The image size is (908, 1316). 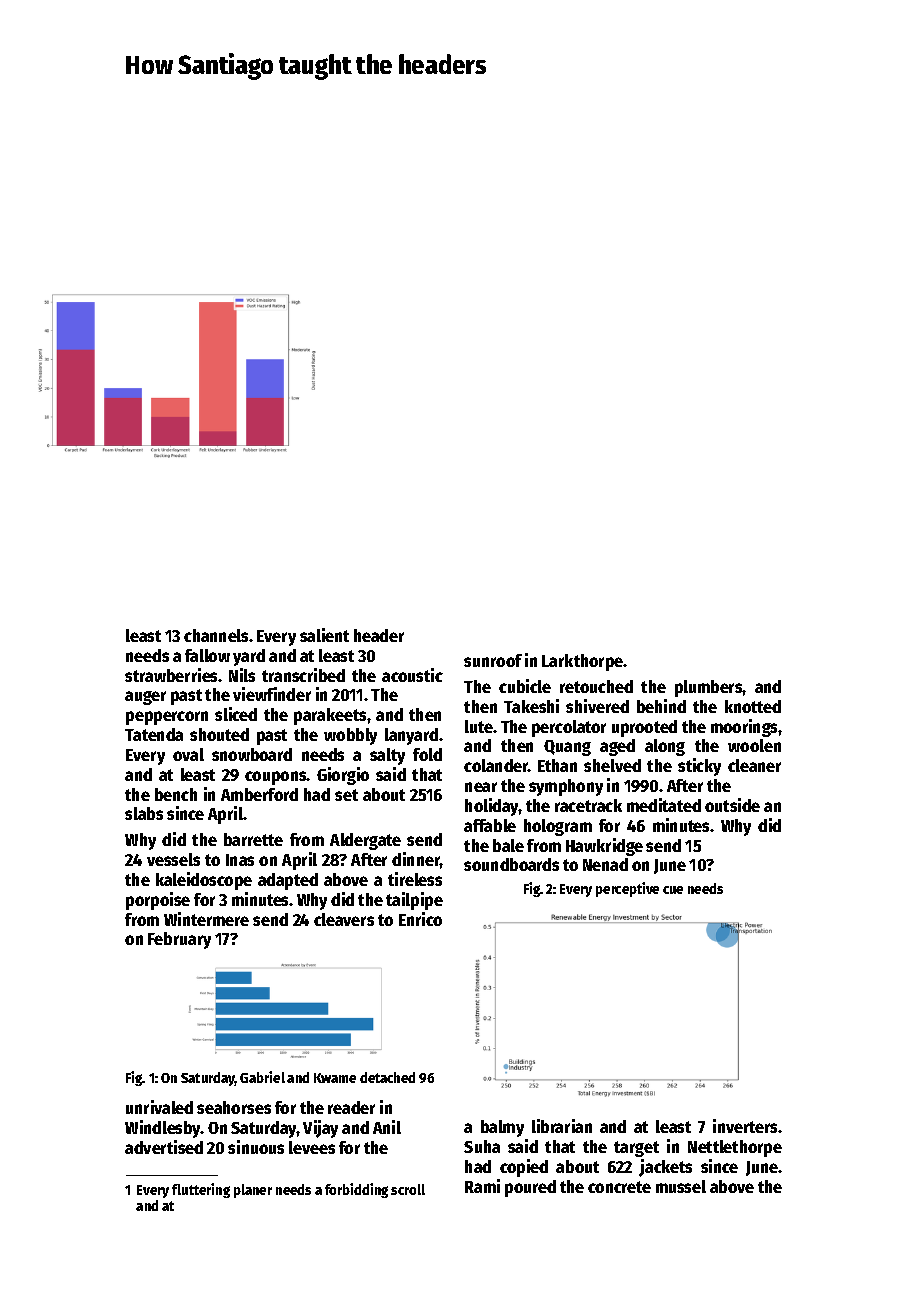 I want to click on Anil, so click(x=387, y=1127).
